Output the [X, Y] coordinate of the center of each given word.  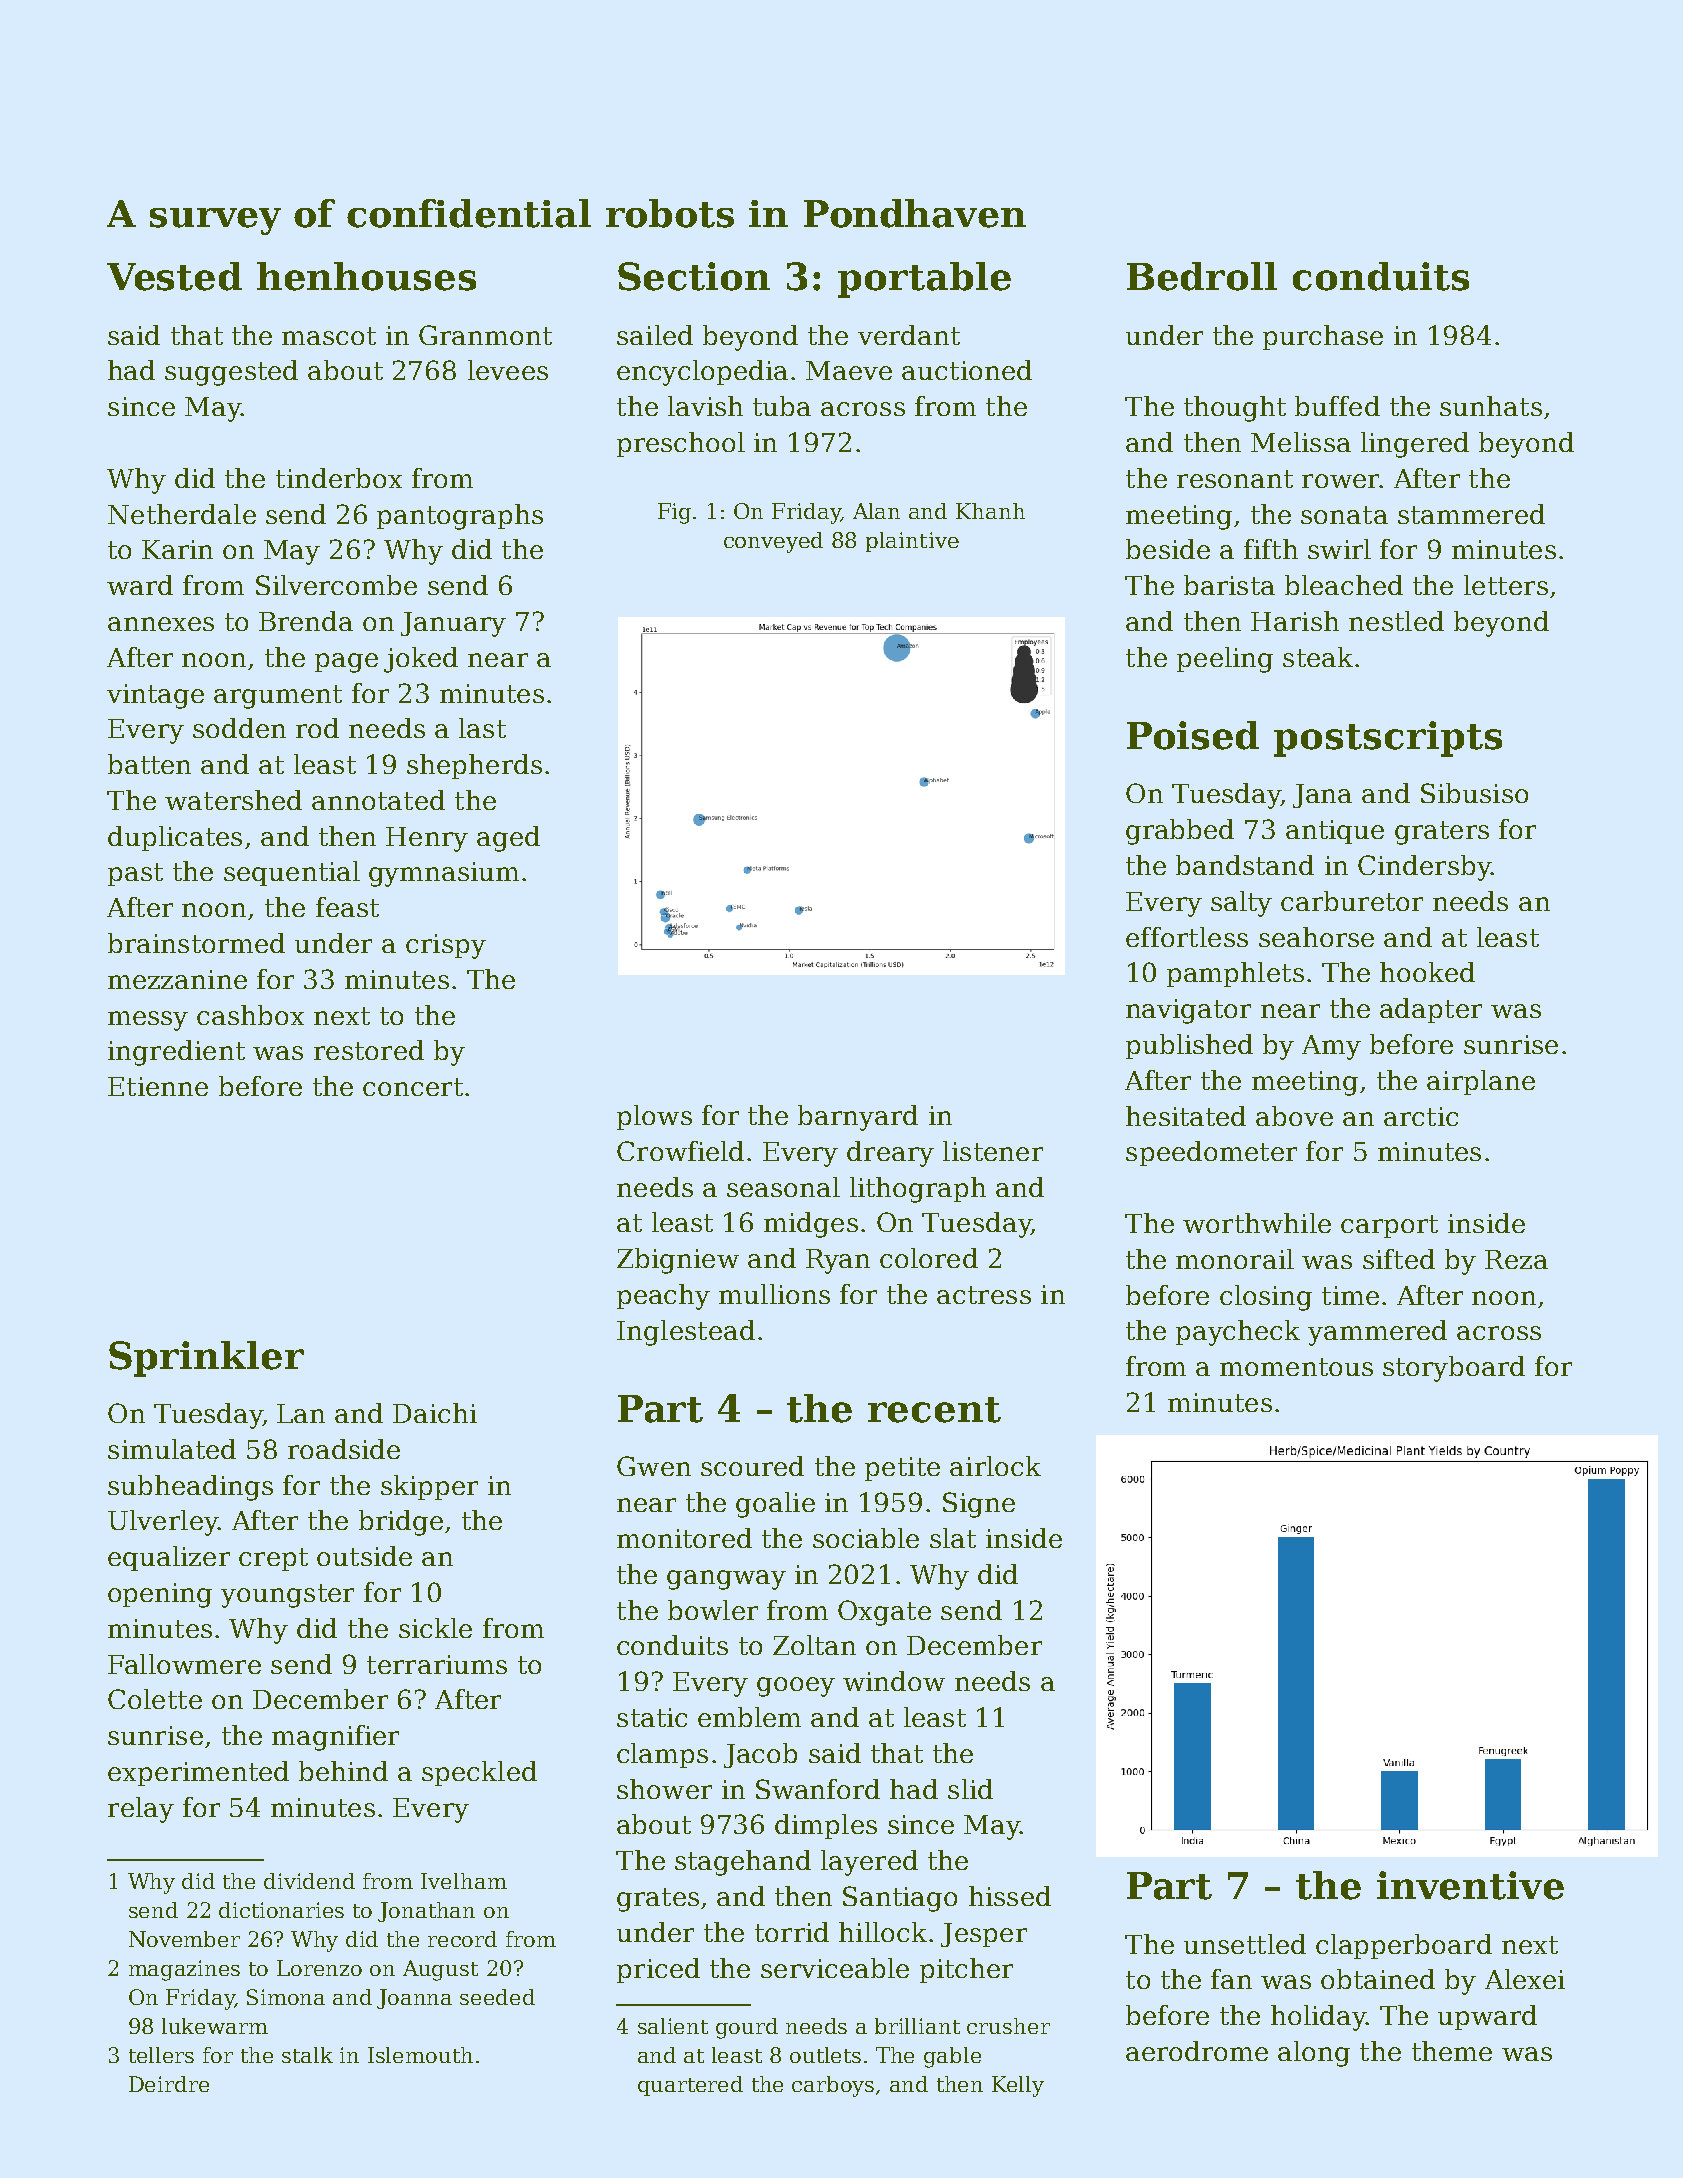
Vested [174, 276]
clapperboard [1404, 1946]
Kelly [1018, 2086]
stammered [1471, 514]
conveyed [773, 542]
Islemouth [420, 2055]
